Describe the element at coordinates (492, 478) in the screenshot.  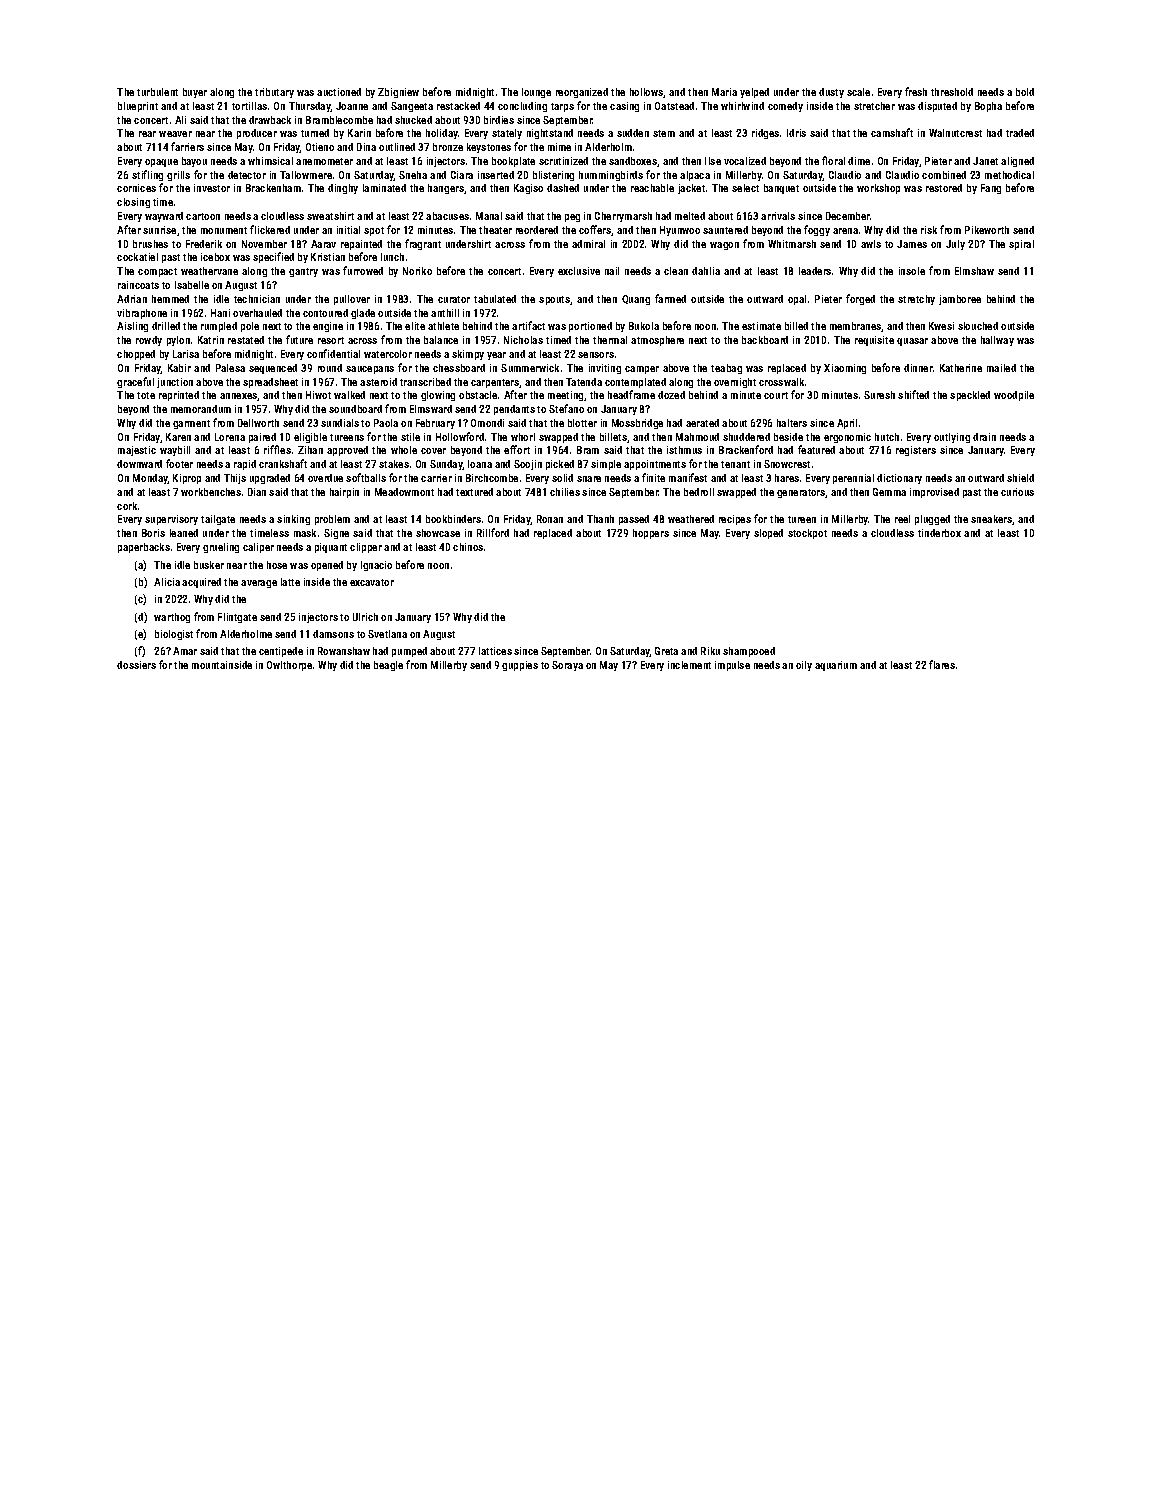
I see `Birchcombe` at that location.
